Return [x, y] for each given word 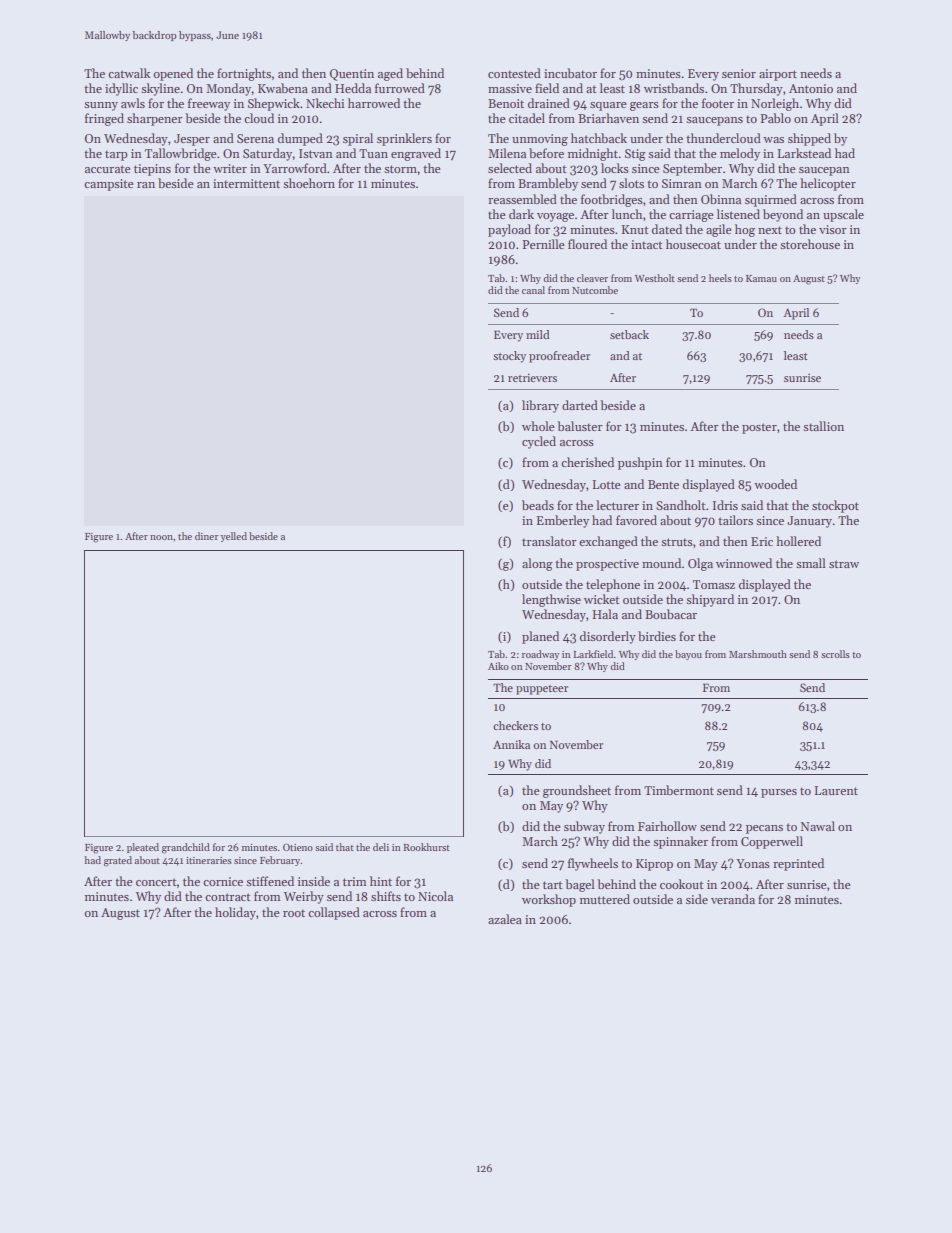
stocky [509, 357]
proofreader [559, 357]
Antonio [811, 88]
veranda [733, 899]
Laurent [836, 790]
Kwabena [283, 88]
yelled [234, 537]
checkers [515, 725]
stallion [823, 426]
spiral [358, 139]
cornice [223, 881]
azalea [505, 919]
